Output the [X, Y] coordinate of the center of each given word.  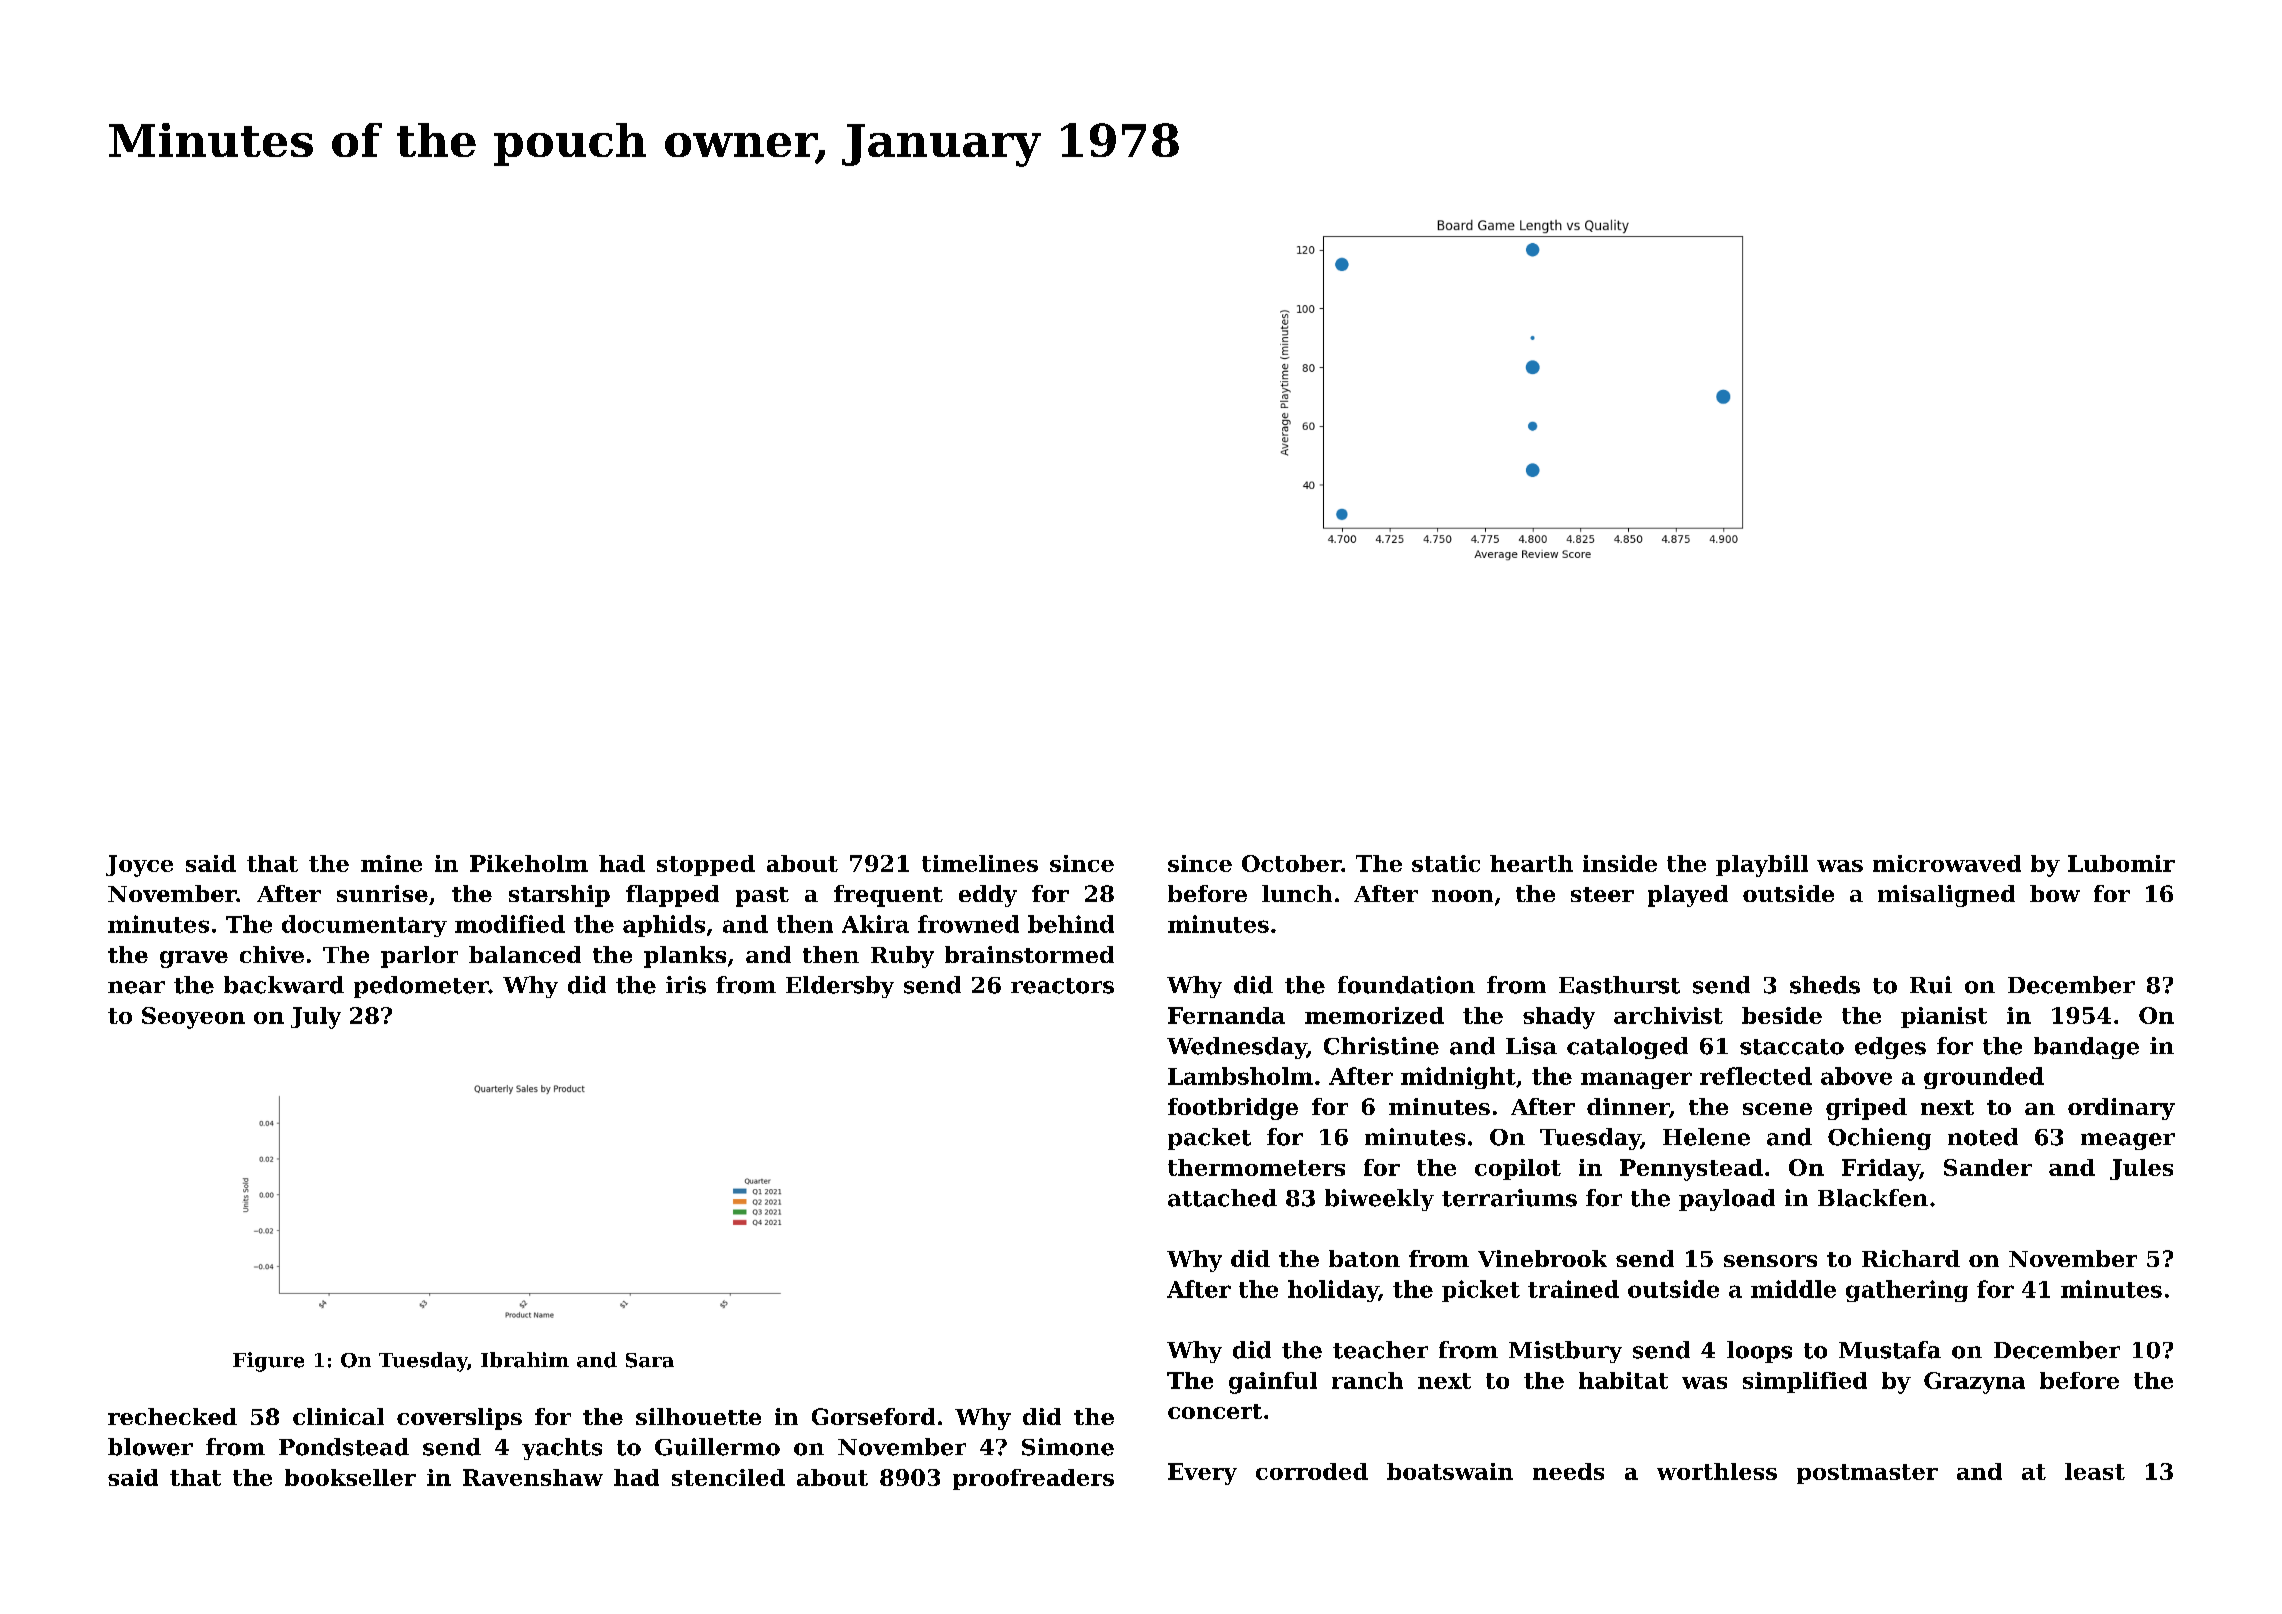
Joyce [139, 866]
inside [1620, 863]
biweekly [1379, 1200]
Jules [2141, 1169]
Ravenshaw [533, 1477]
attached [1222, 1198]
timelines [980, 863]
